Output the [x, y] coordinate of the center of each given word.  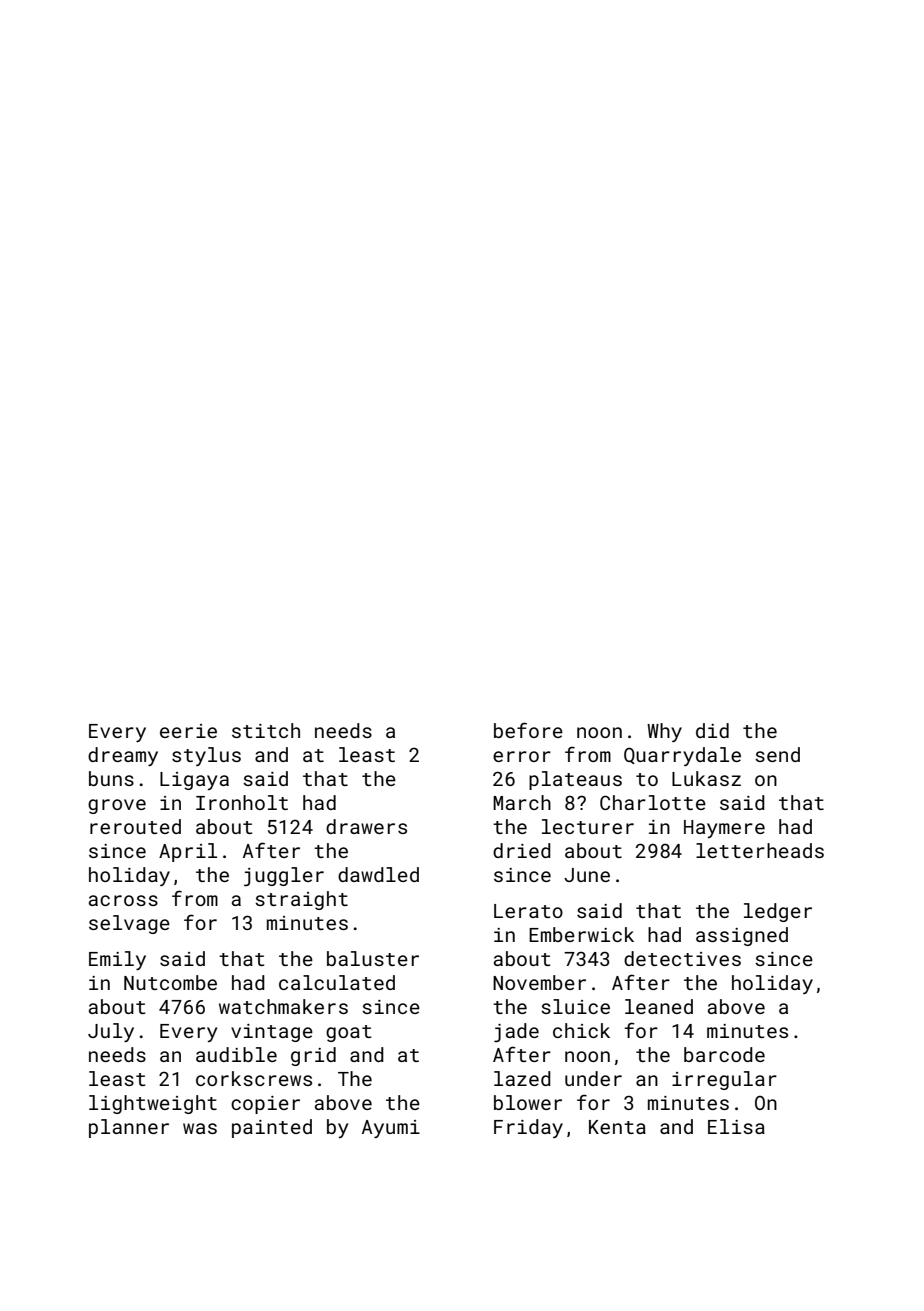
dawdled [378, 874]
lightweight [153, 1104]
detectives [682, 958]
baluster [373, 958]
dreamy [123, 756]
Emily [117, 960]
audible [236, 1054]
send [777, 754]
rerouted [135, 826]
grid [313, 1056]
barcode [724, 1054]
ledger [778, 912]
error [522, 756]
